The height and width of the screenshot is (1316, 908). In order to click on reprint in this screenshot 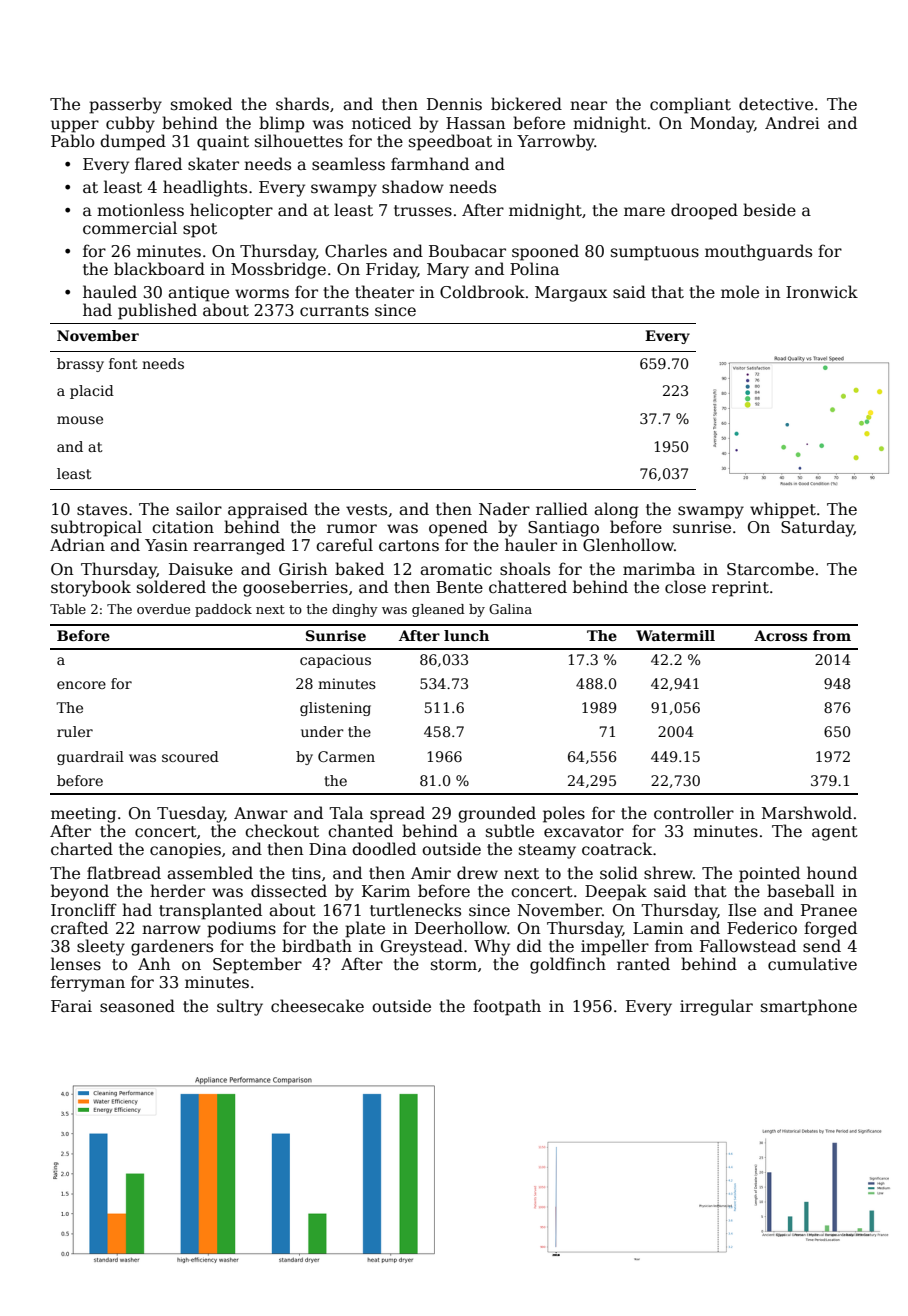, I will do `click(740, 589)`.
